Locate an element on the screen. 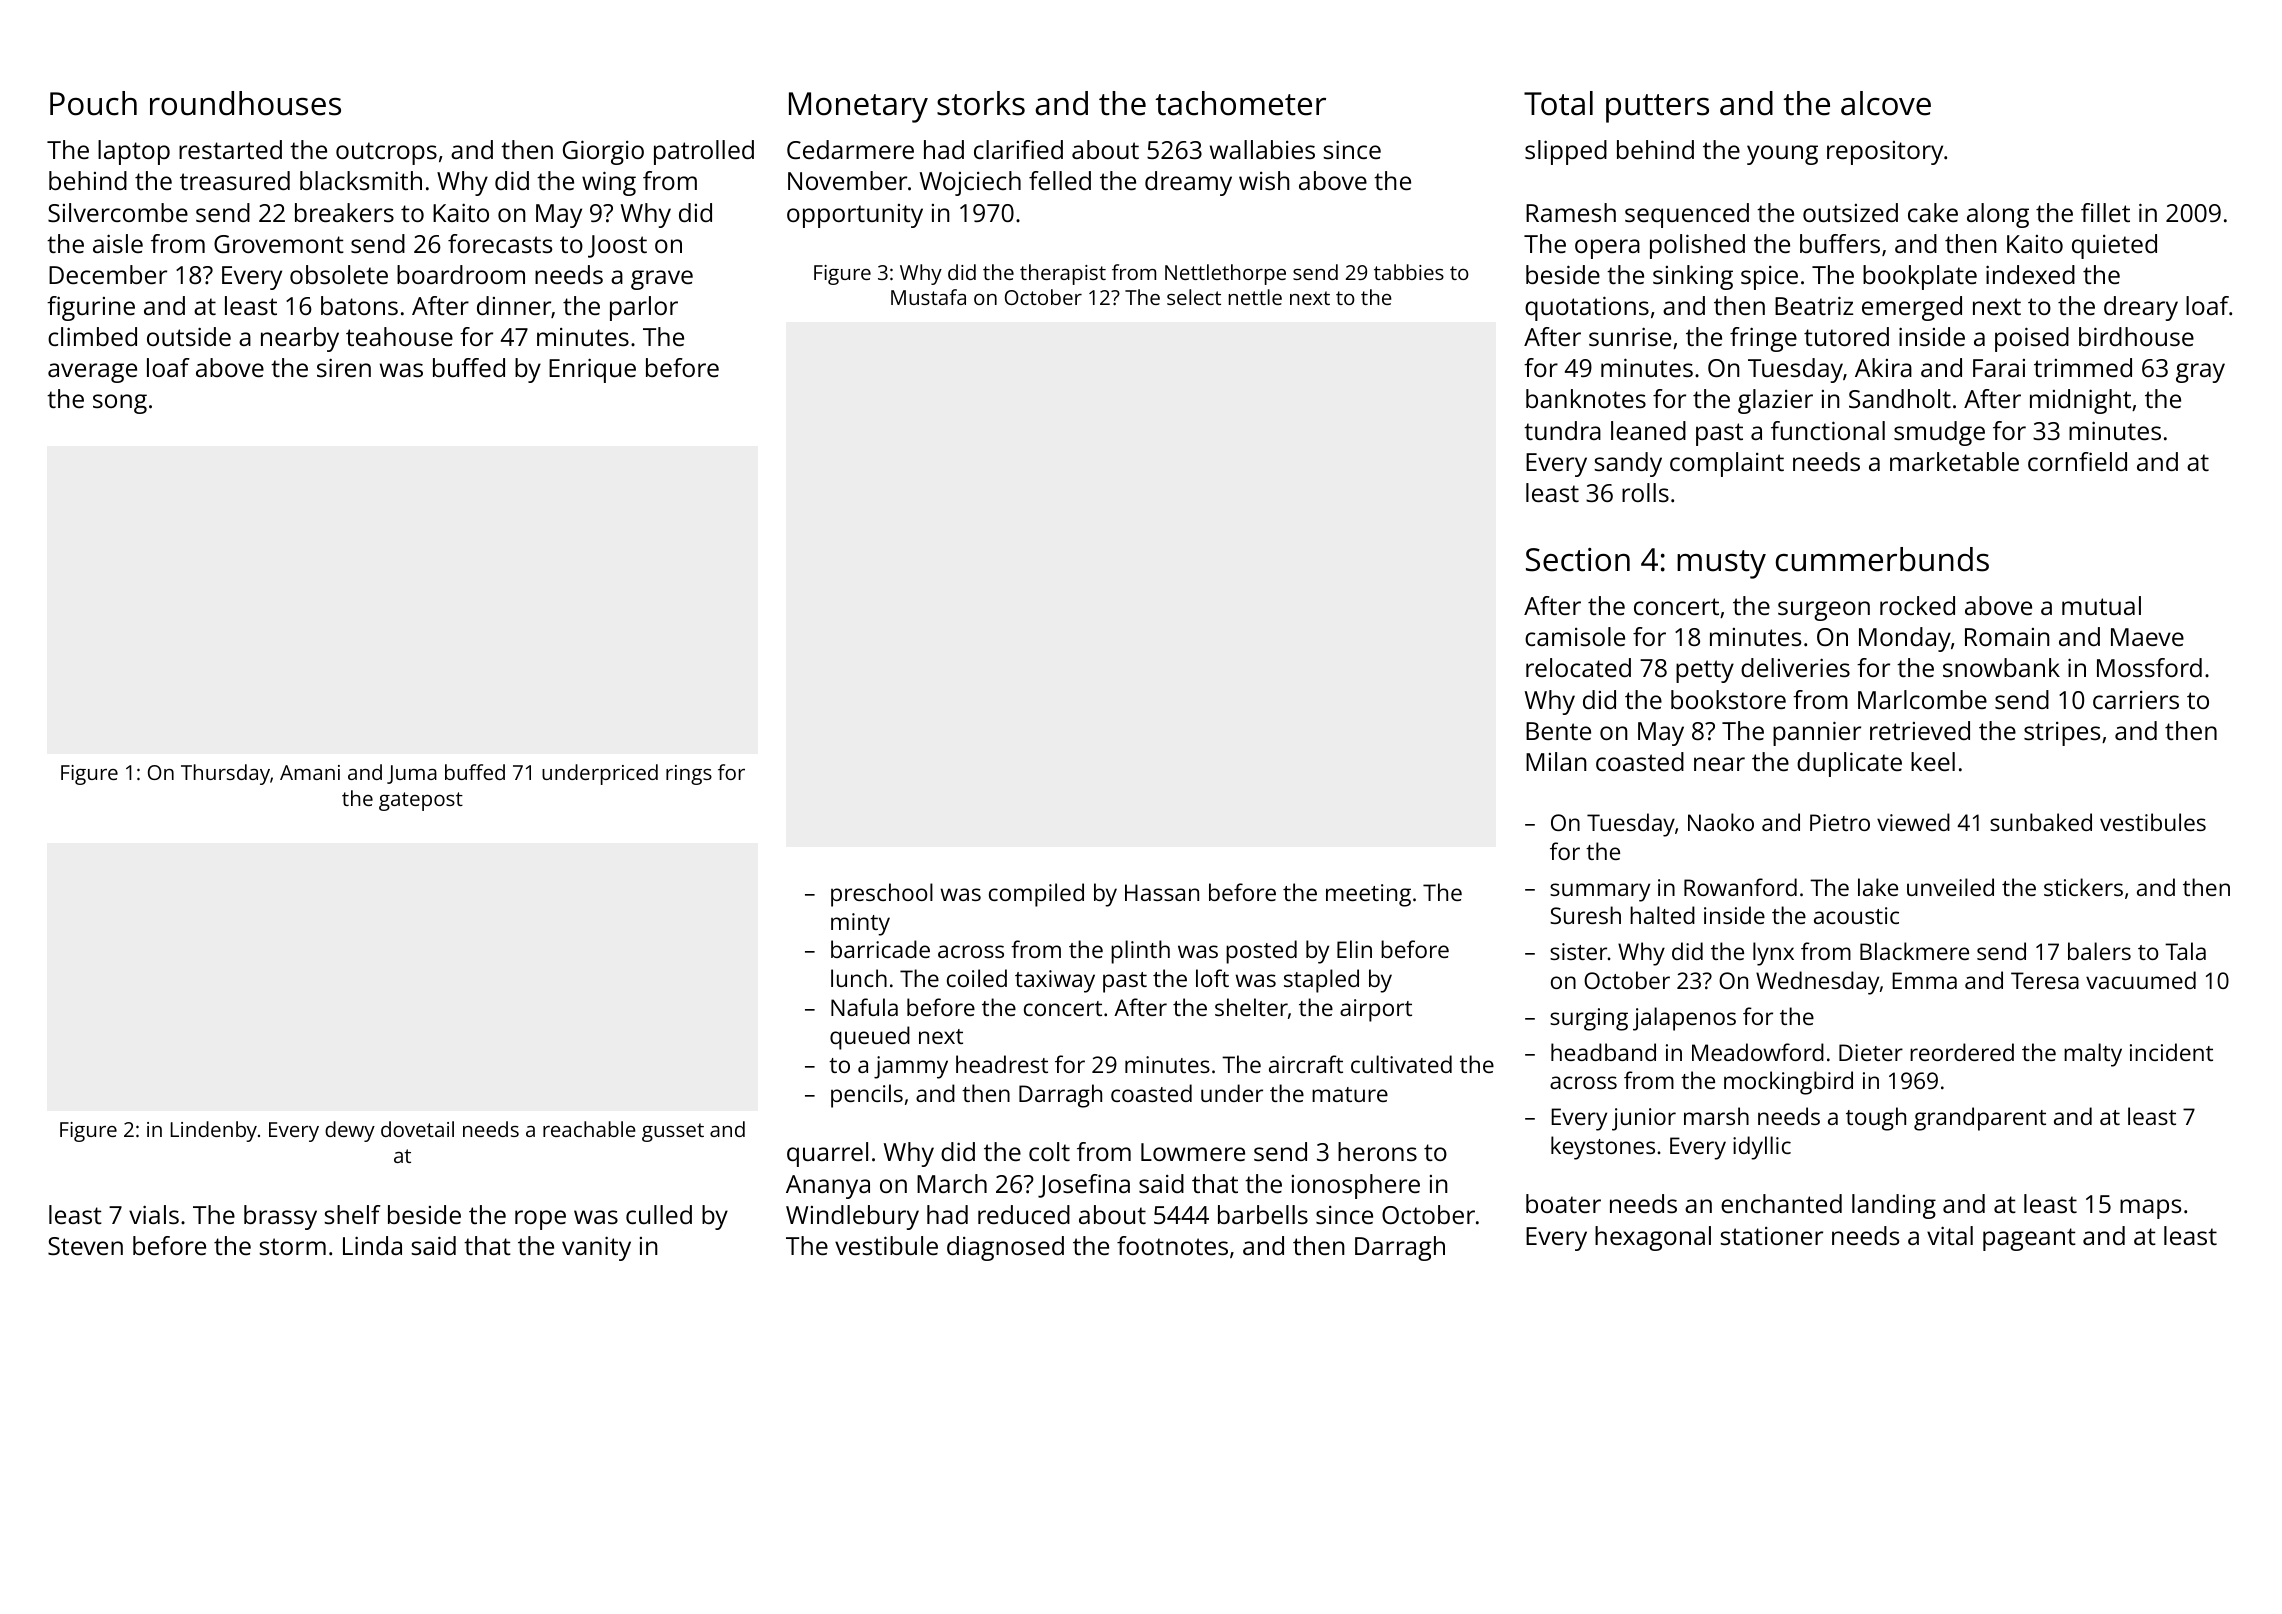 Image resolution: width=2282 pixels, height=1614 pixels. Mustafa is located at coordinates (928, 297).
